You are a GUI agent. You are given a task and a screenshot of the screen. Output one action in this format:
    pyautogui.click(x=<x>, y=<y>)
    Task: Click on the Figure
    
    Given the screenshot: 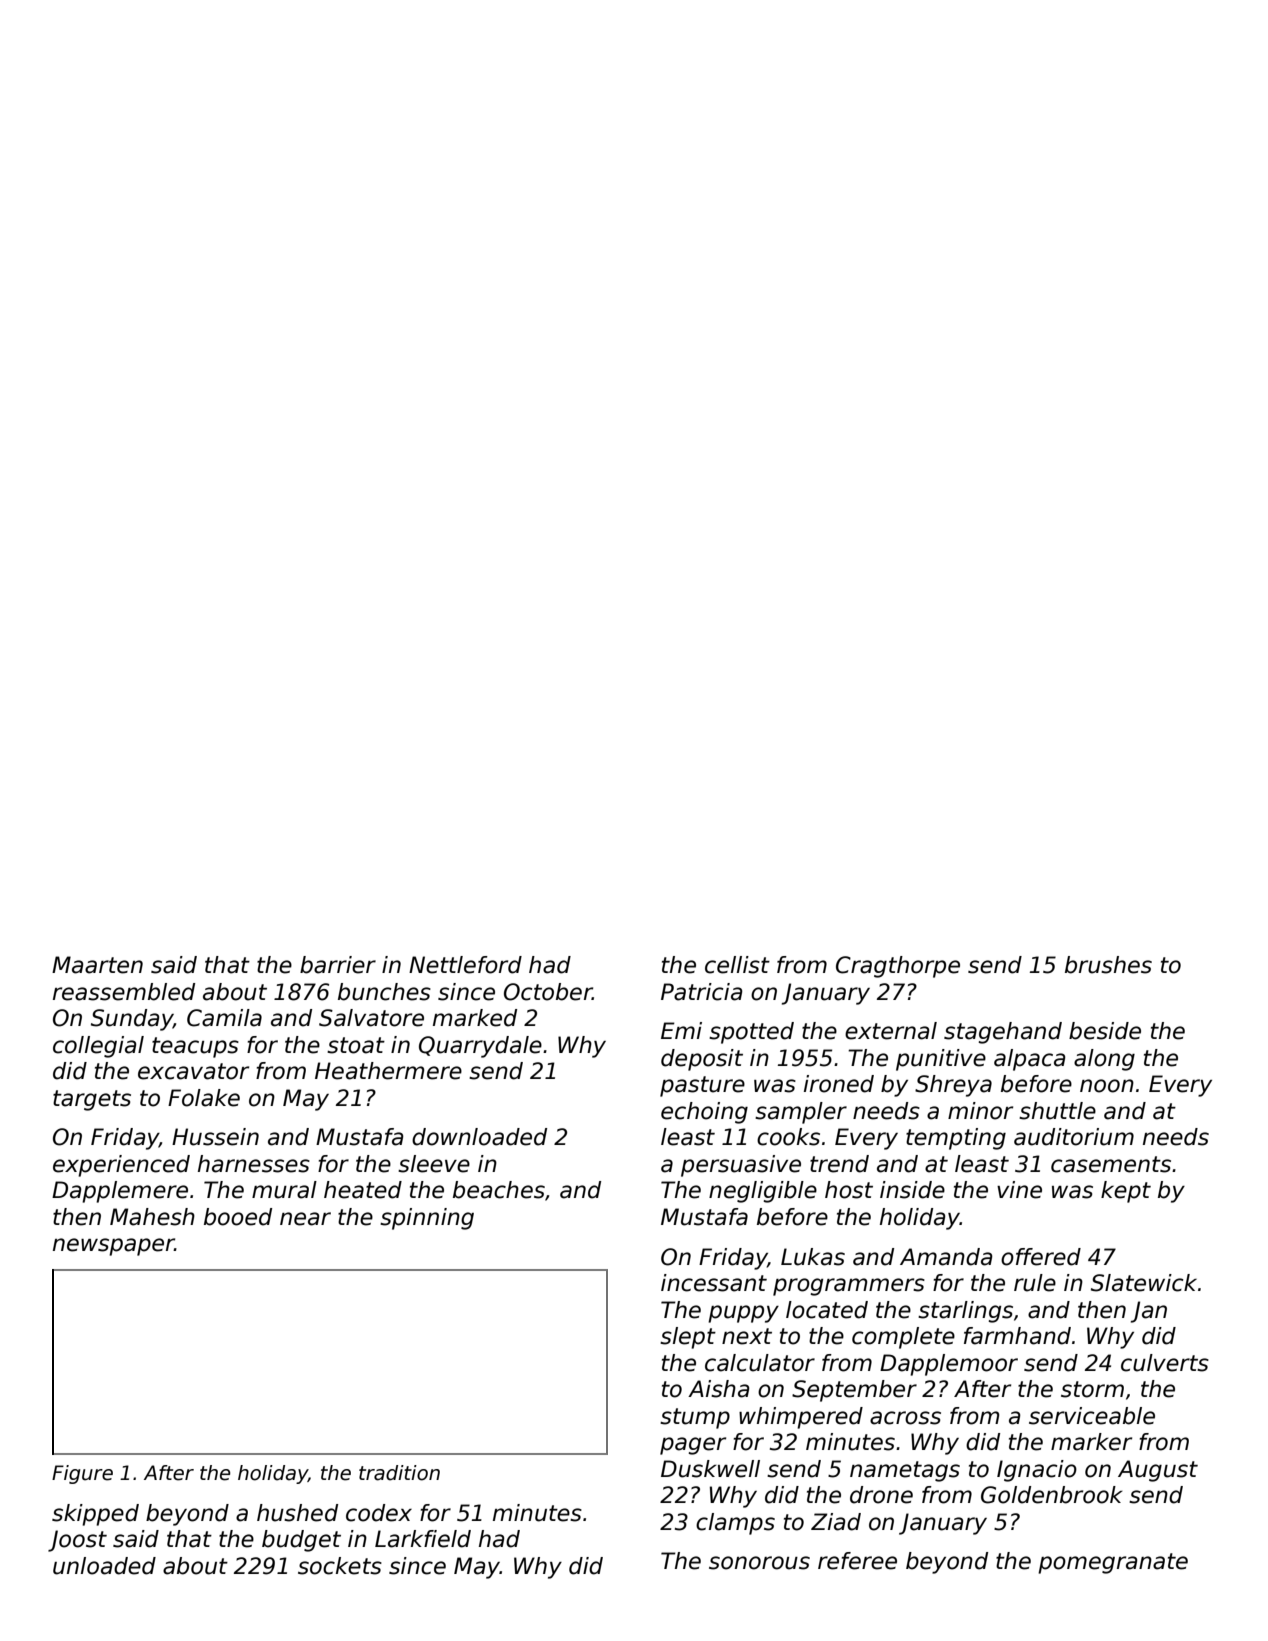 What is the action you would take?
    pyautogui.click(x=82, y=1474)
